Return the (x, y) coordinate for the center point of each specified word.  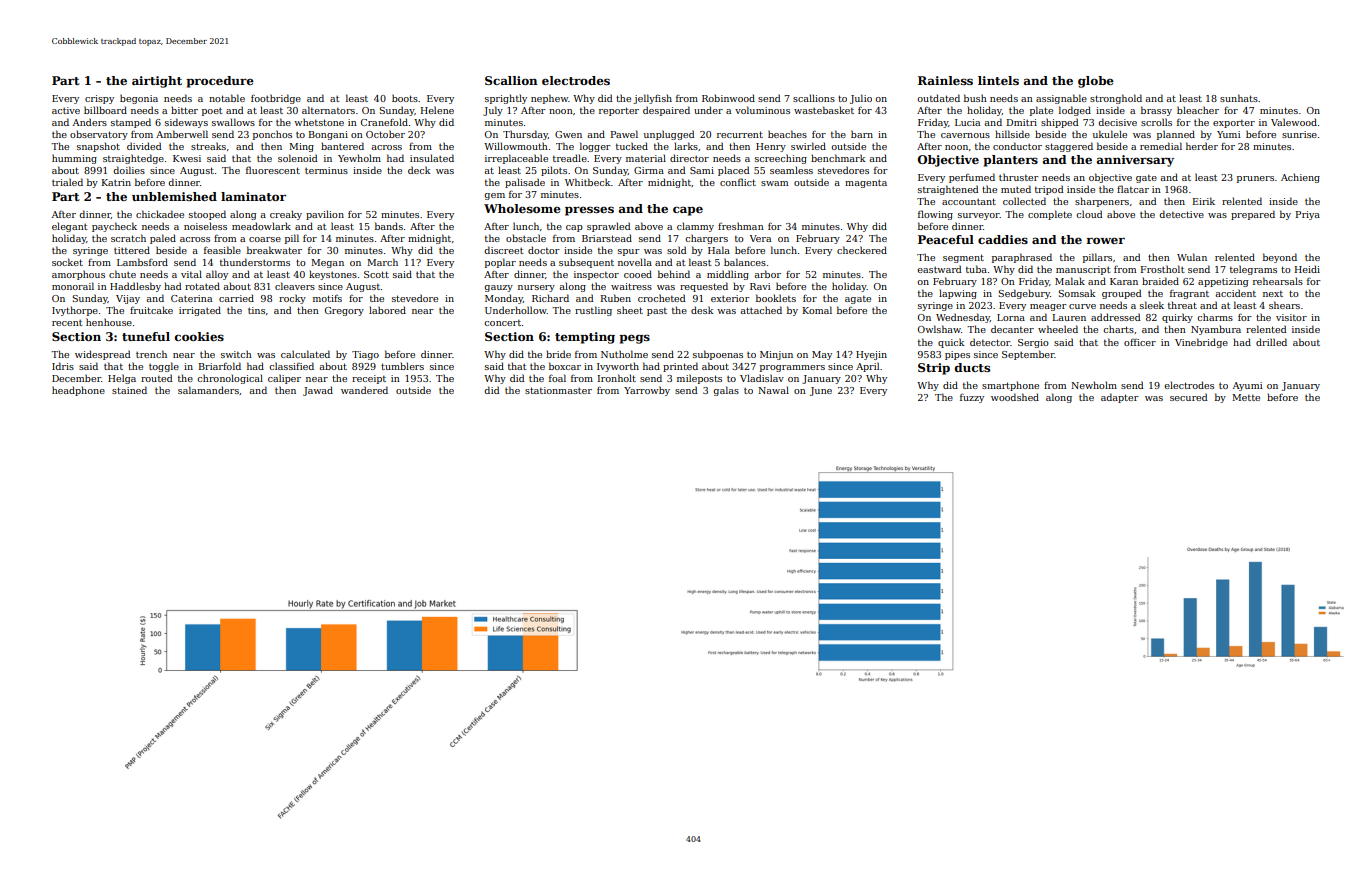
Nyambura (1216, 330)
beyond (1280, 258)
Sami (702, 170)
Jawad (318, 391)
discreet (504, 250)
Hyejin (871, 355)
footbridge (276, 99)
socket (67, 262)
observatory (99, 135)
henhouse (109, 322)
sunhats (1239, 98)
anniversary (1135, 161)
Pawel (624, 134)
